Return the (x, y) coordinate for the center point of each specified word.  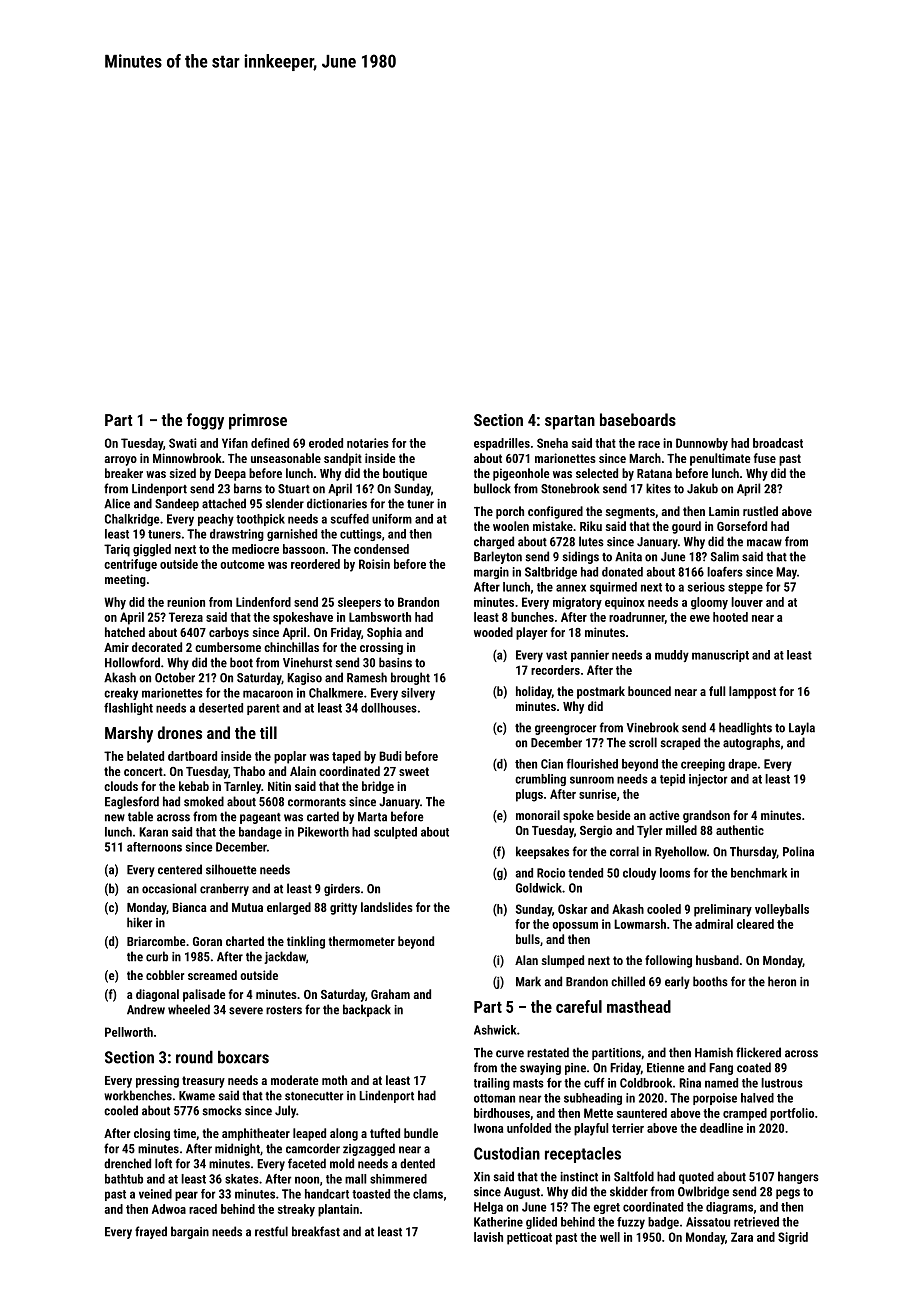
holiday (534, 692)
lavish (488, 1237)
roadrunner (637, 618)
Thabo (249, 771)
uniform (392, 519)
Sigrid (793, 1238)
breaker (124, 473)
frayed (151, 1232)
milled (681, 830)
